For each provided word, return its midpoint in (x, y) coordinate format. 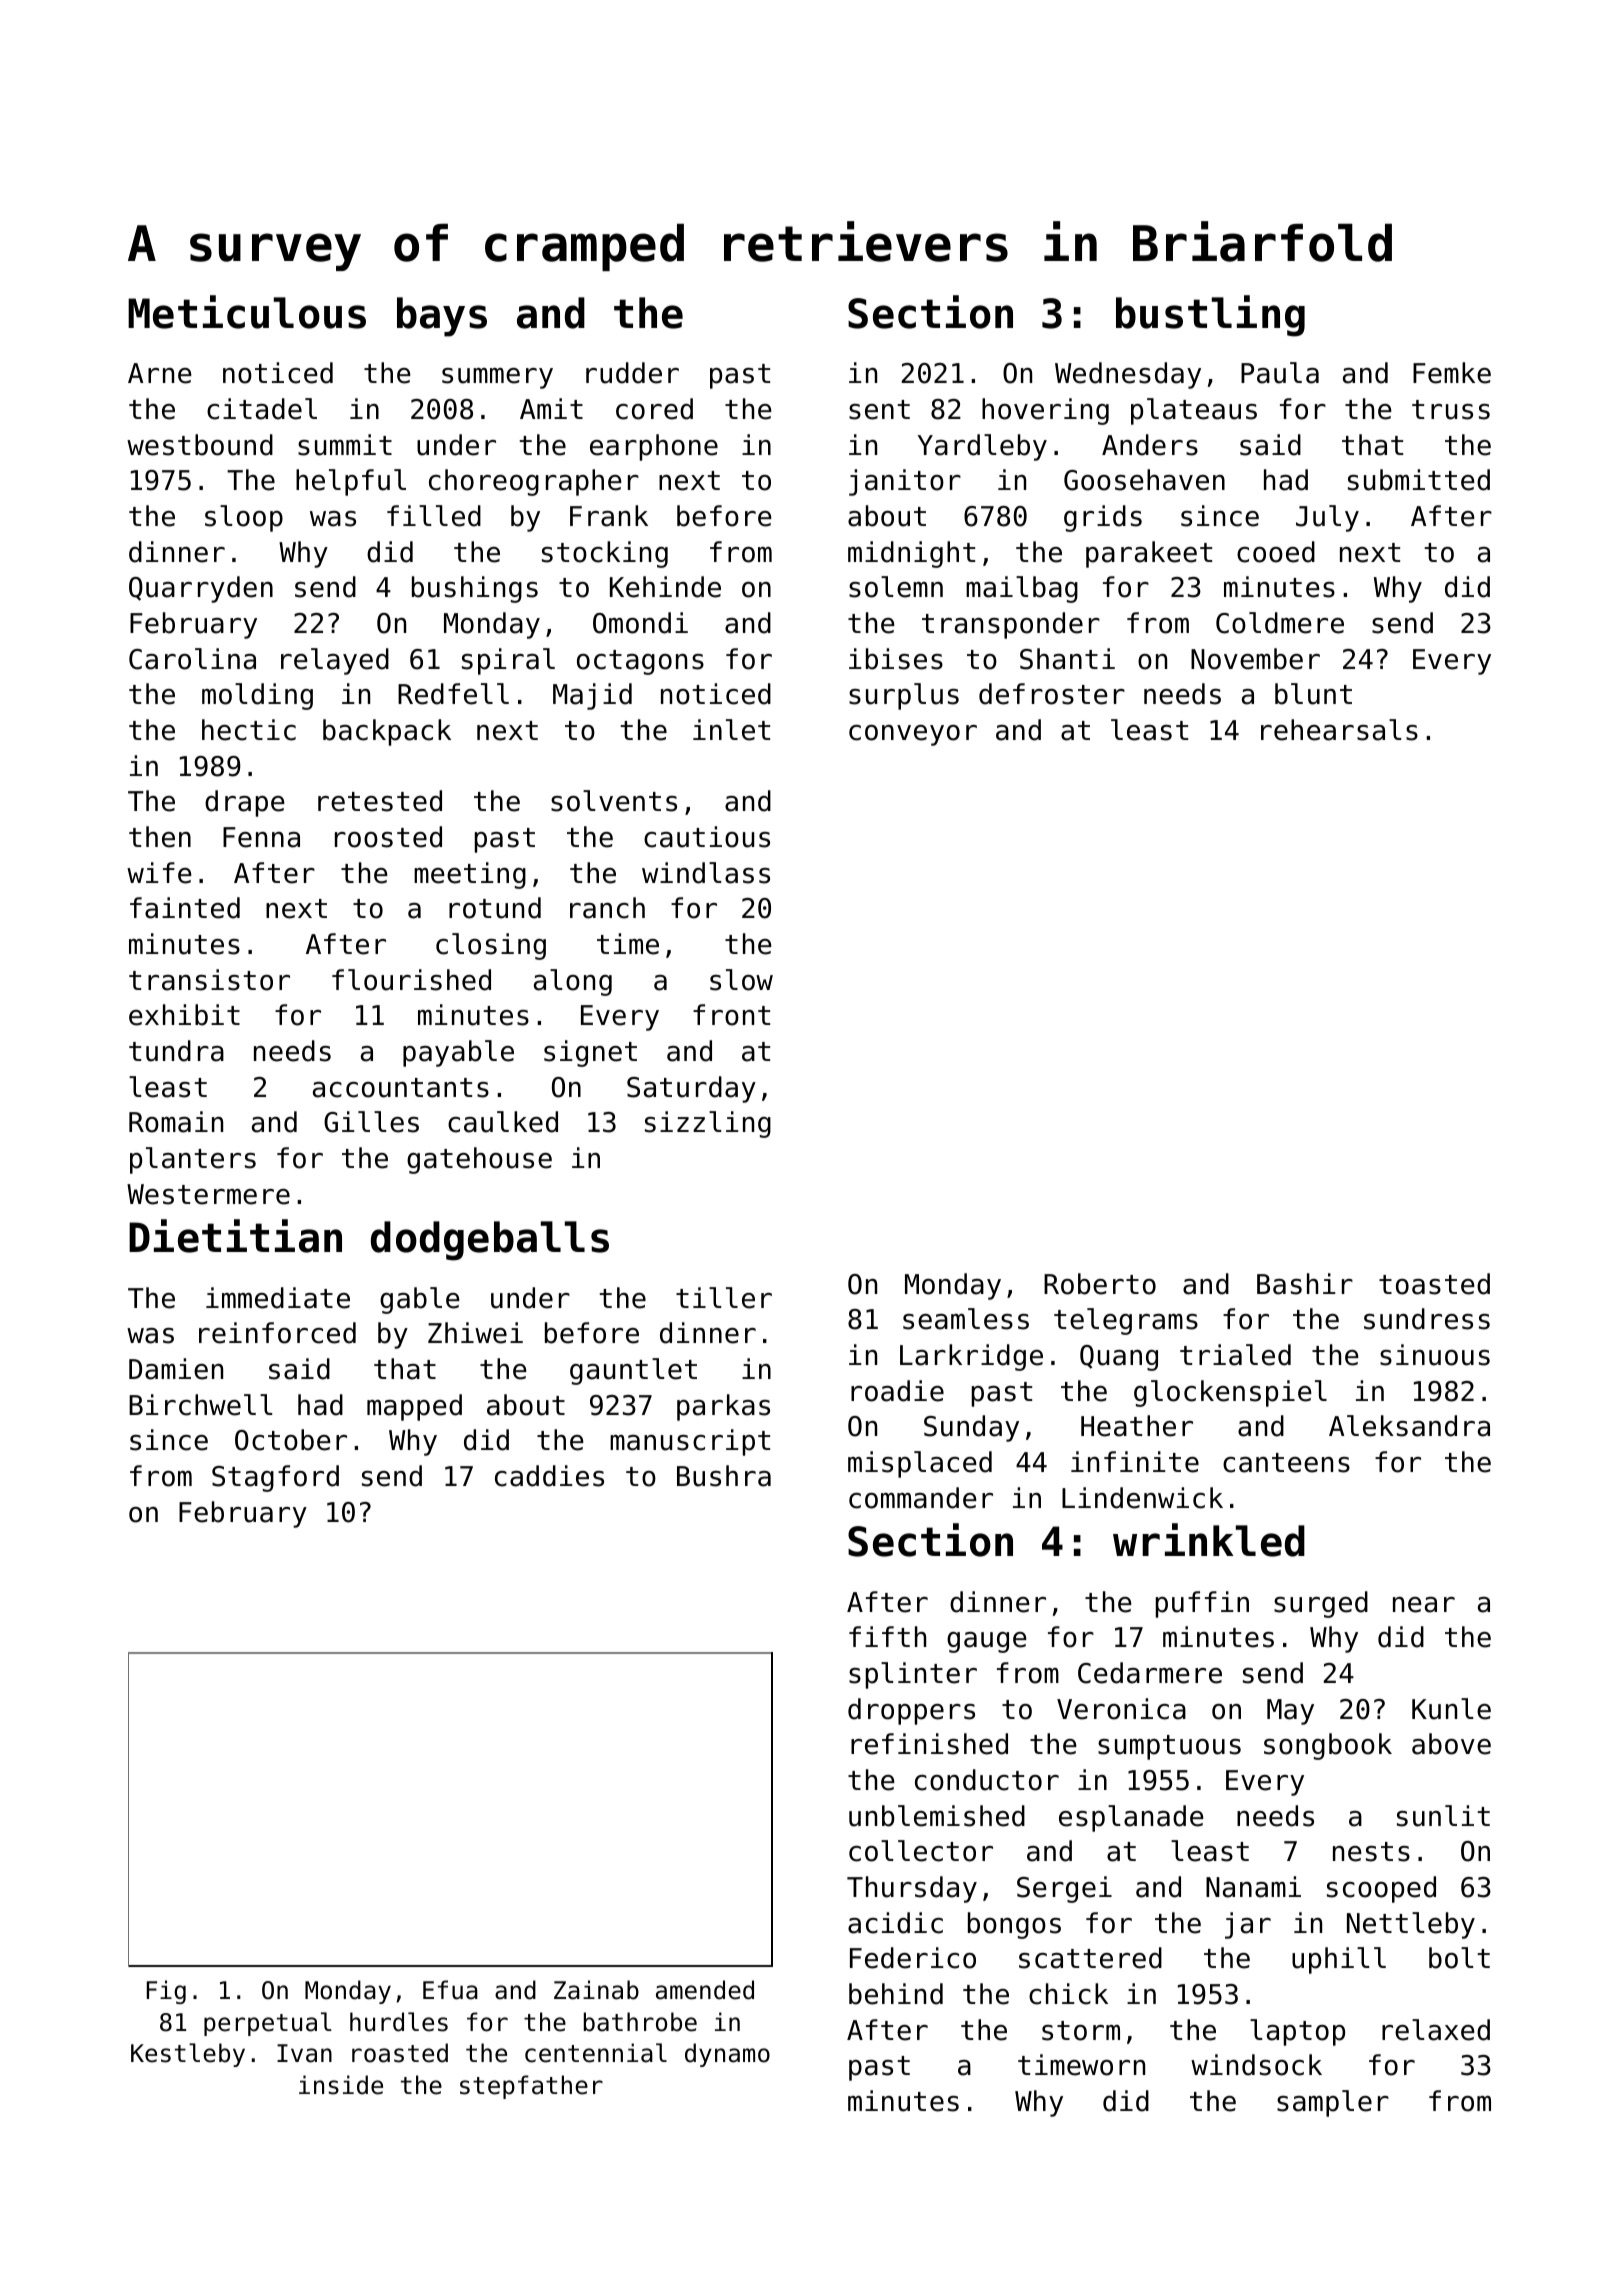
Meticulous (247, 312)
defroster (1052, 694)
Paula (1280, 373)
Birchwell (200, 1405)
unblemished (937, 1816)
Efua (450, 1990)
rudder (632, 373)
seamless (966, 1319)
